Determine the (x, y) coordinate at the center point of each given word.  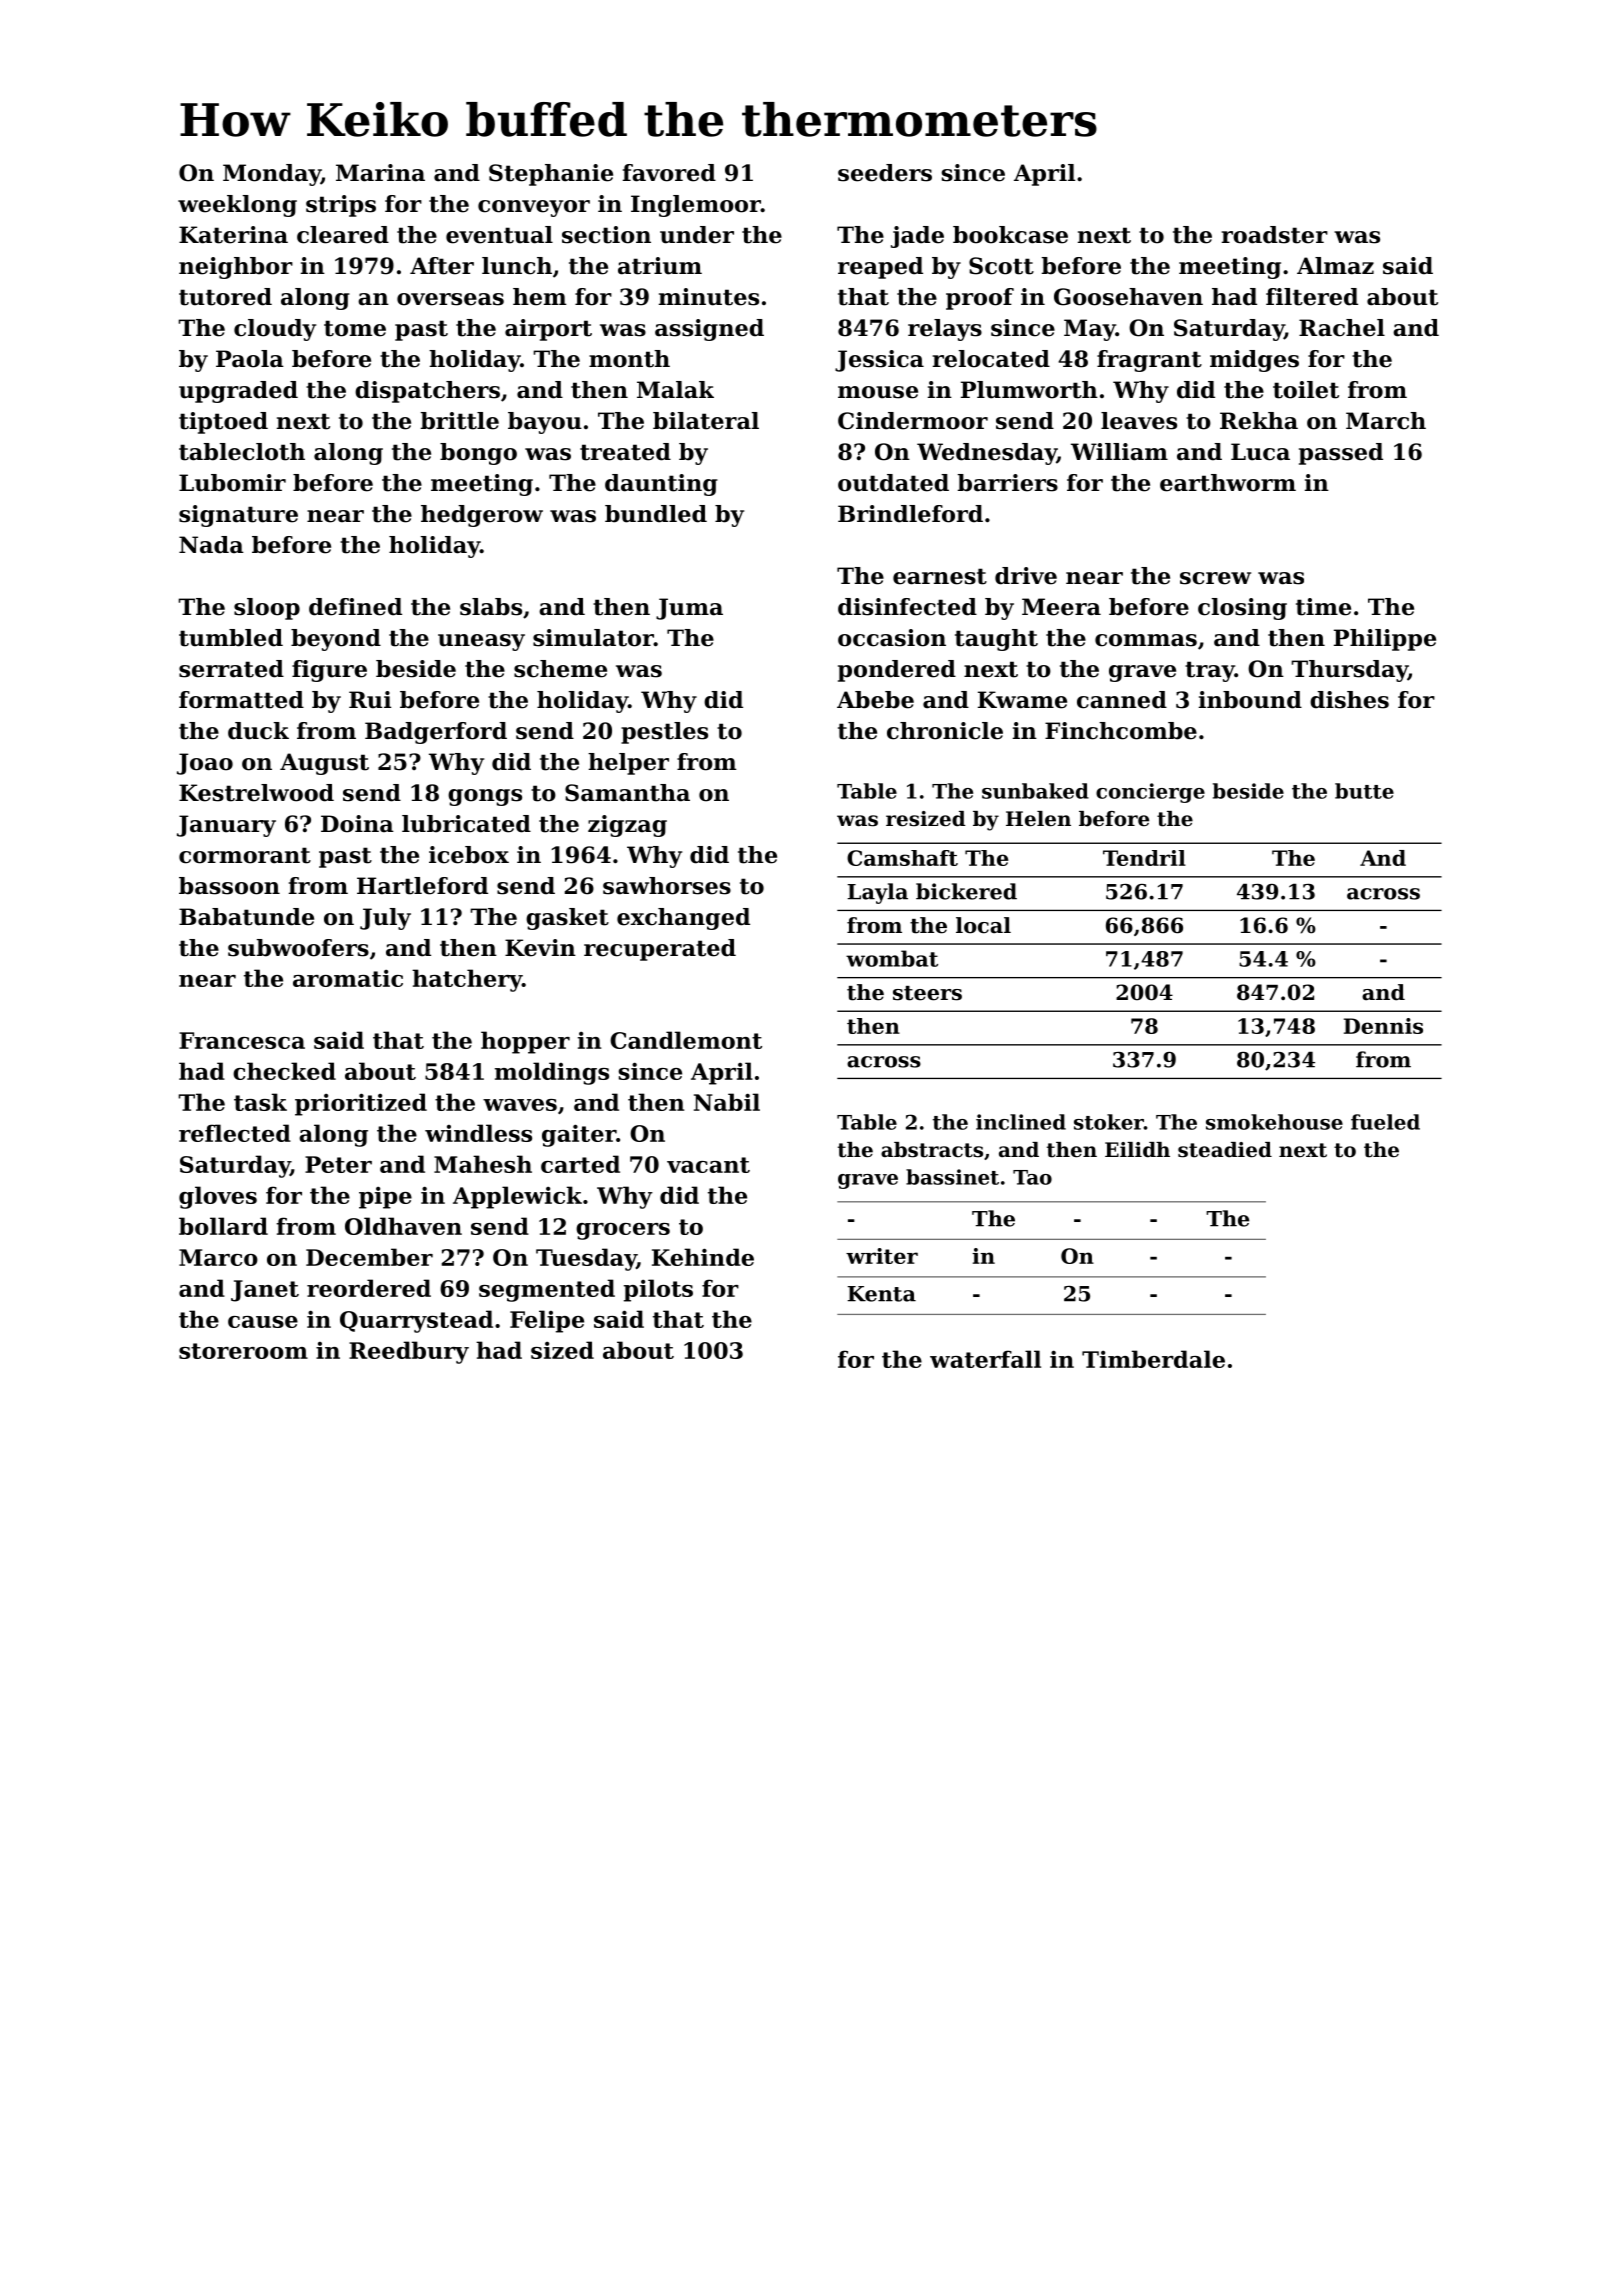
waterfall (985, 1359)
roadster (1275, 235)
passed (1341, 454)
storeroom (243, 1351)
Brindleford (910, 514)
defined (355, 607)
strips (341, 206)
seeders (885, 173)
